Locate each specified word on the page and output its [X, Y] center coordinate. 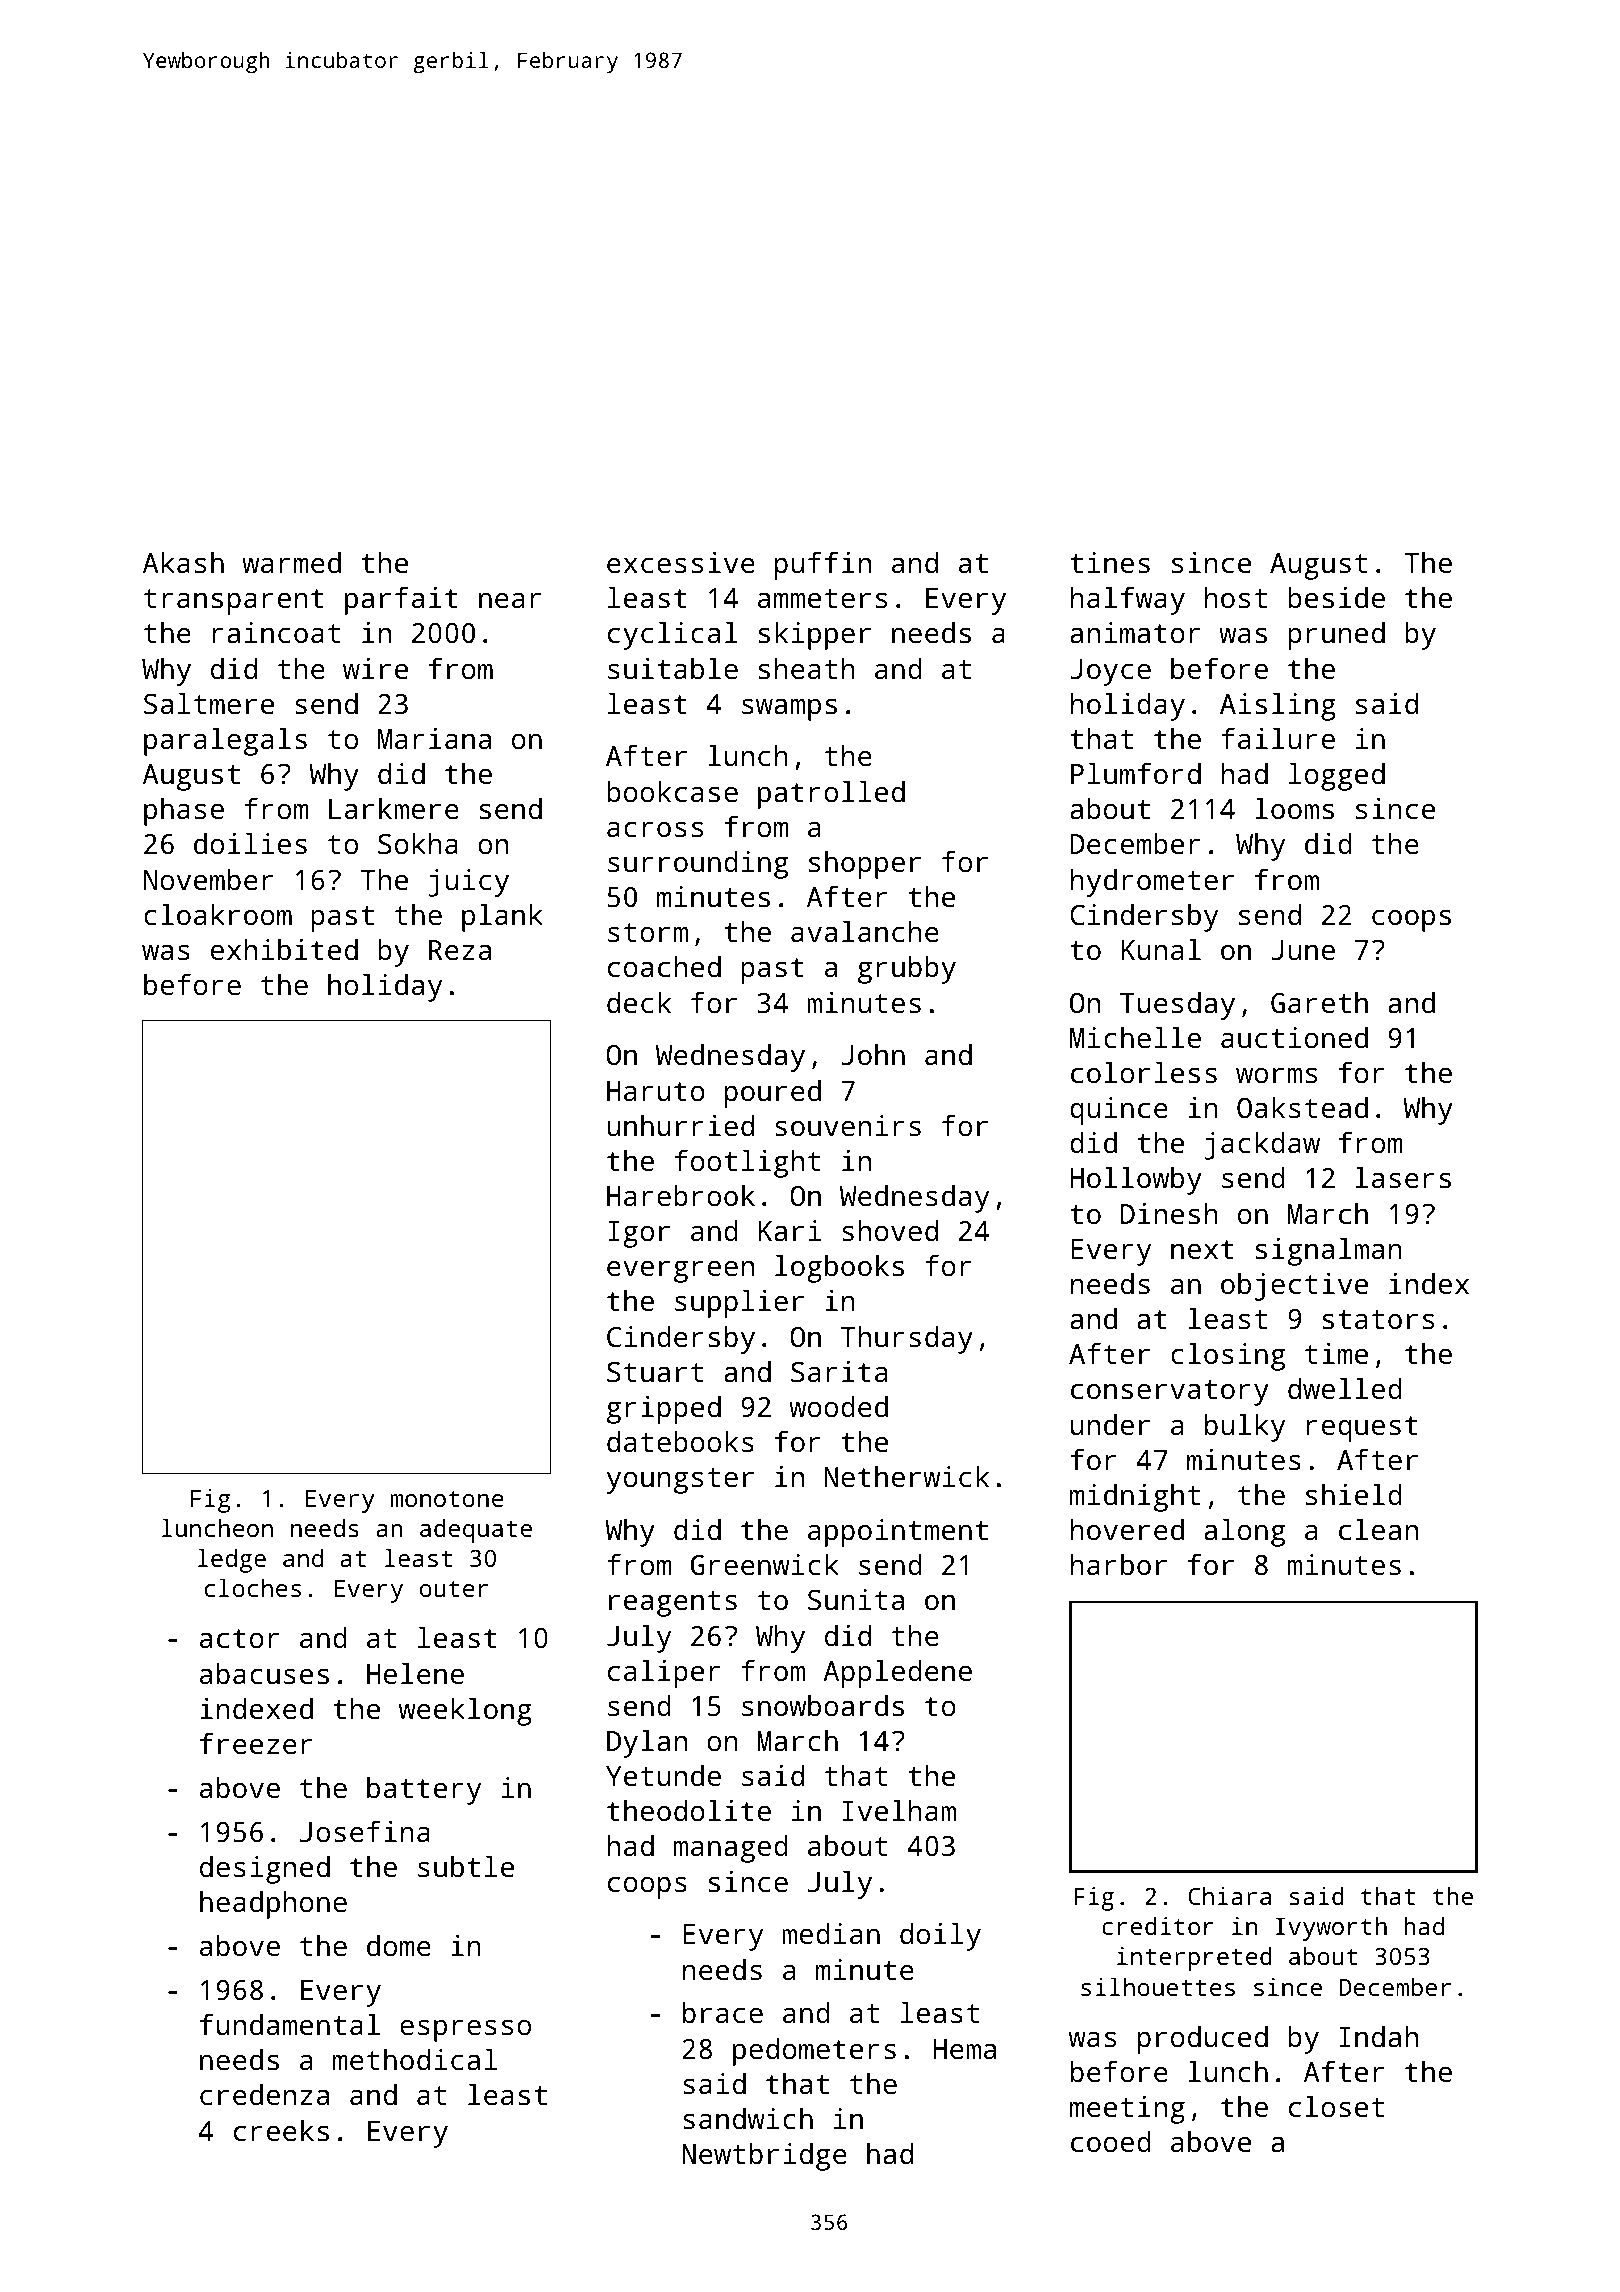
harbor [1119, 1564]
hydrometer [1152, 883]
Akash [183, 563]
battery [424, 1791]
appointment [898, 1533]
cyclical [673, 636]
